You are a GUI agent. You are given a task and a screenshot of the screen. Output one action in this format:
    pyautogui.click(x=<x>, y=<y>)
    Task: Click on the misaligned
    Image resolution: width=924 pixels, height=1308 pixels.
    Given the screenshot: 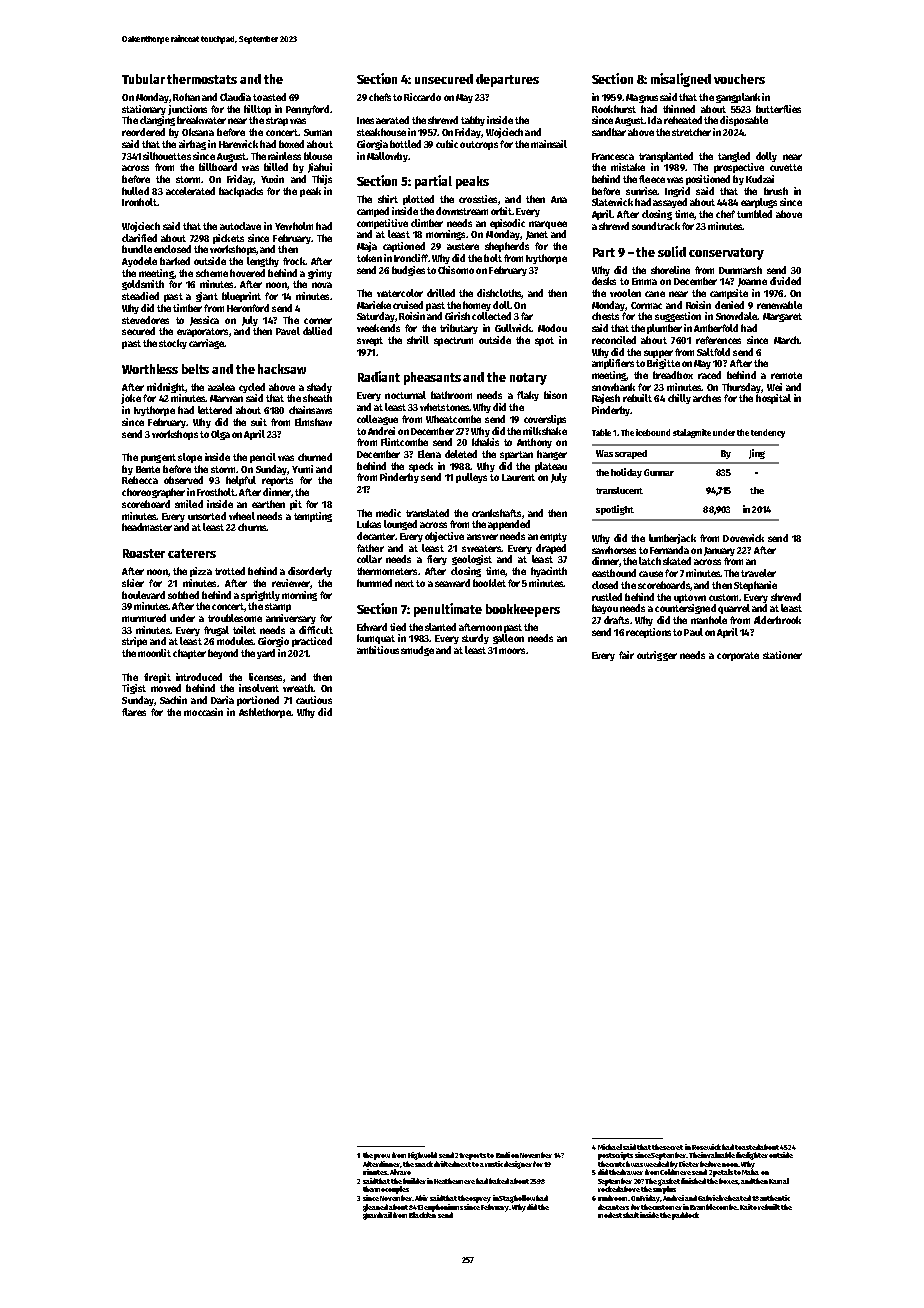 What is the action you would take?
    pyautogui.click(x=681, y=80)
